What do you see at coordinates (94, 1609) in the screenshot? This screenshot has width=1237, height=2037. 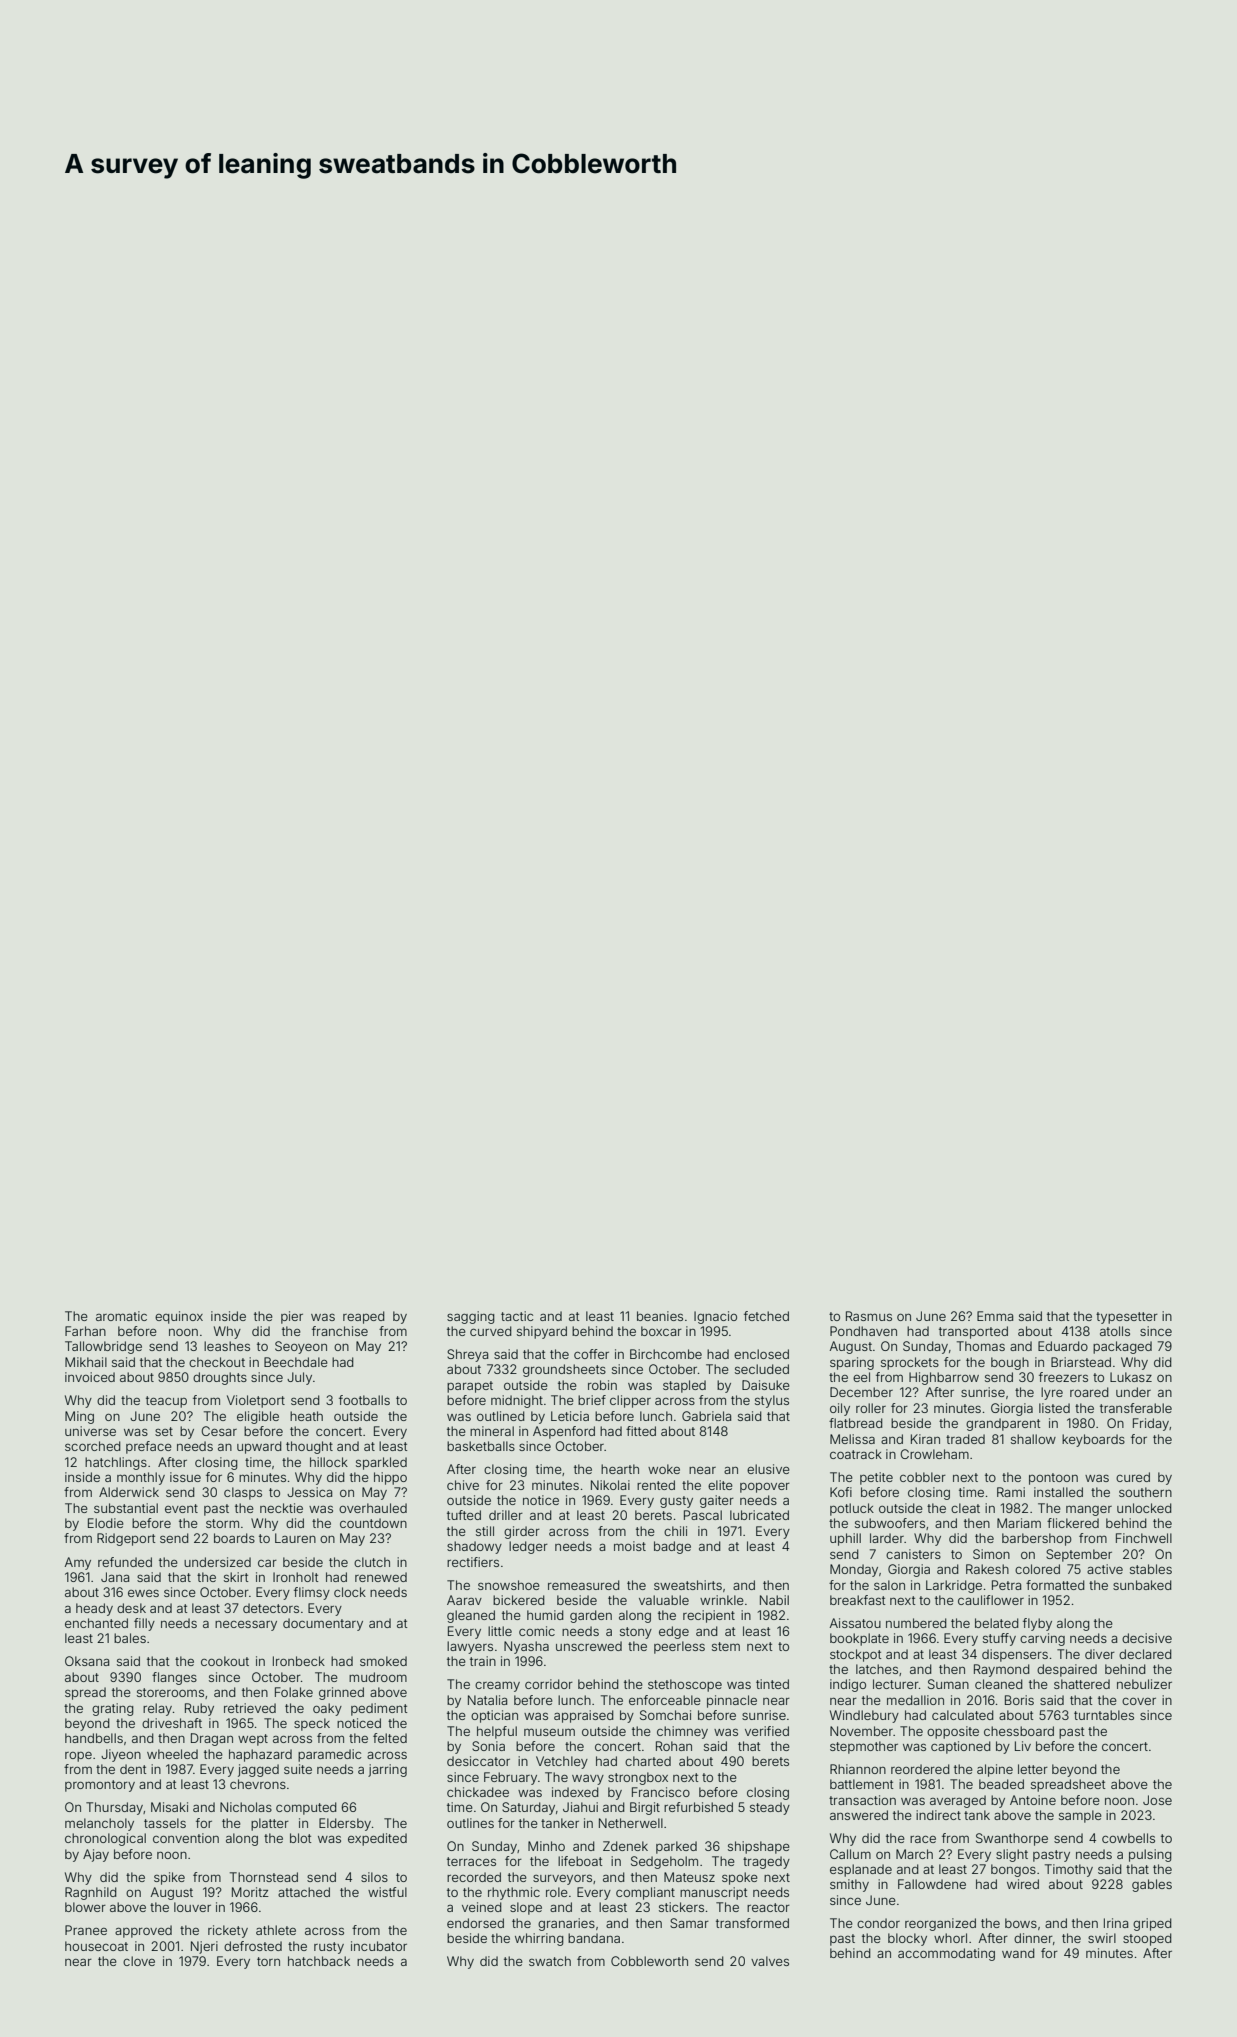 I see `heady` at bounding box center [94, 1609].
